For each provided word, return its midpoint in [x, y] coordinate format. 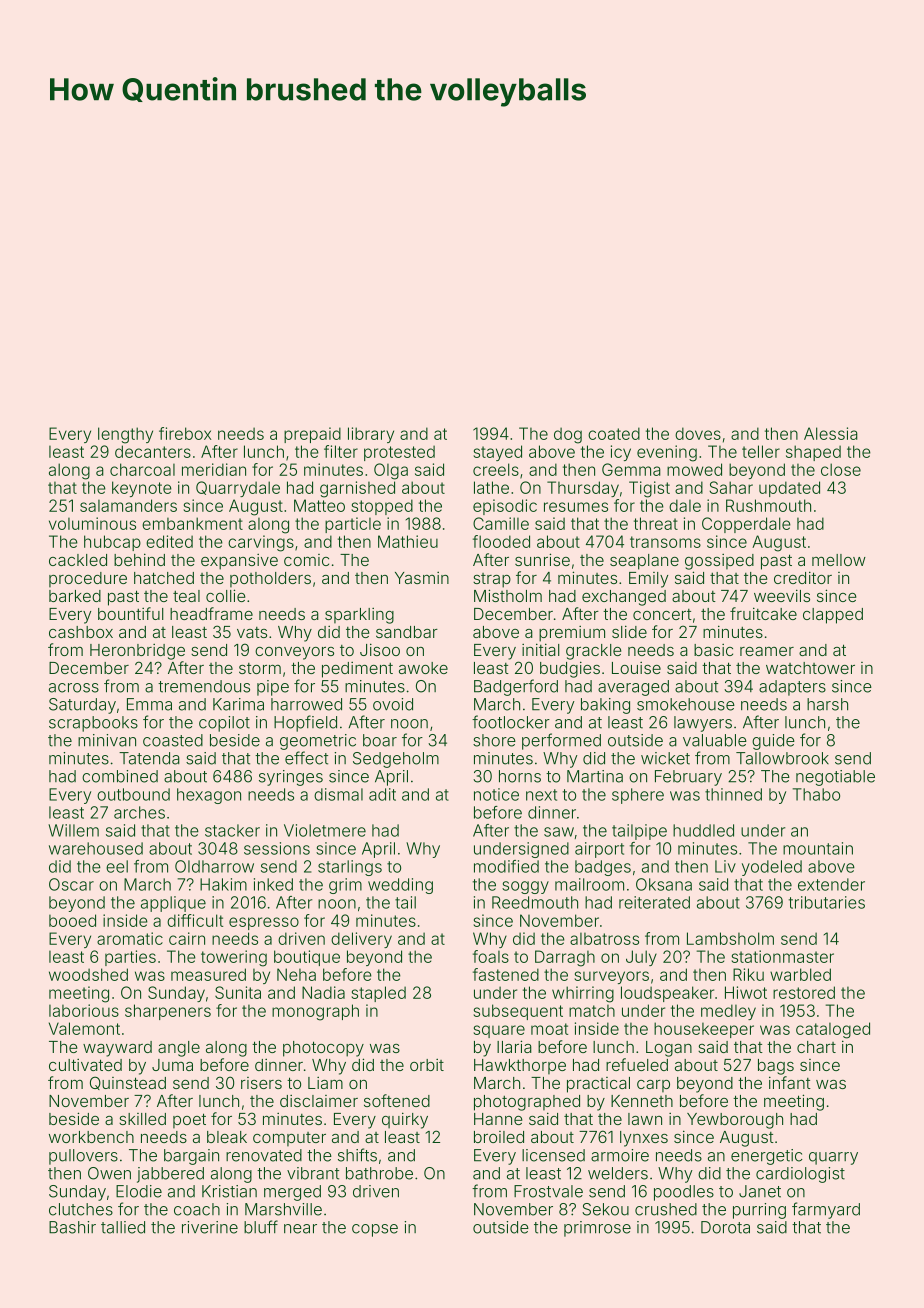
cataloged [833, 1030]
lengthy [125, 435]
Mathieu [408, 541]
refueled [637, 1064]
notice [496, 794]
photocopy [323, 1049]
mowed [694, 469]
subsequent [518, 1012]
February [688, 778]
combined [120, 776]
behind [139, 559]
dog [568, 435]
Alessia [831, 433]
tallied [123, 1227]
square [499, 1031]
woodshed [88, 974]
